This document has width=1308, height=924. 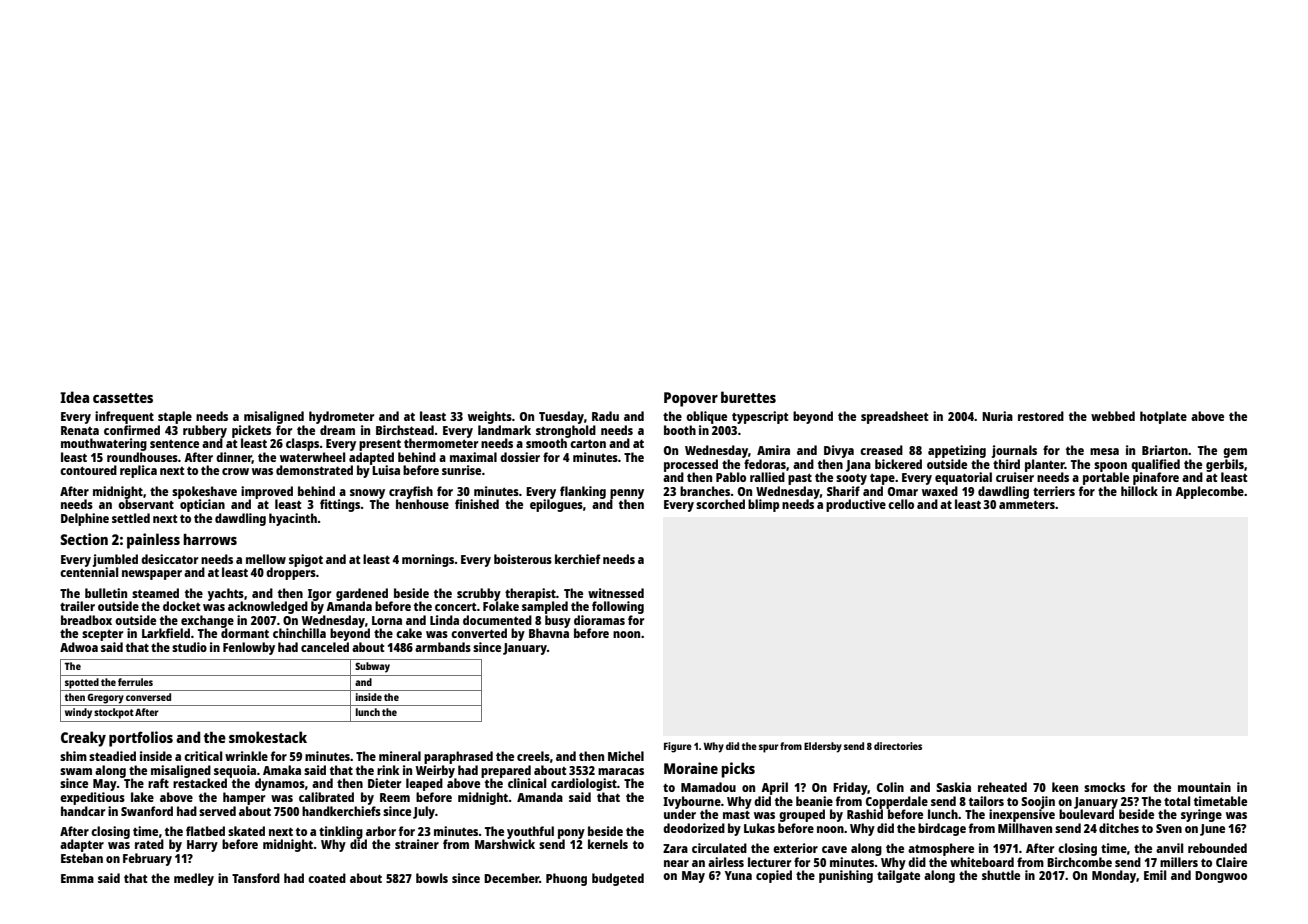 What do you see at coordinates (504, 430) in the document?
I see `landmark` at bounding box center [504, 430].
